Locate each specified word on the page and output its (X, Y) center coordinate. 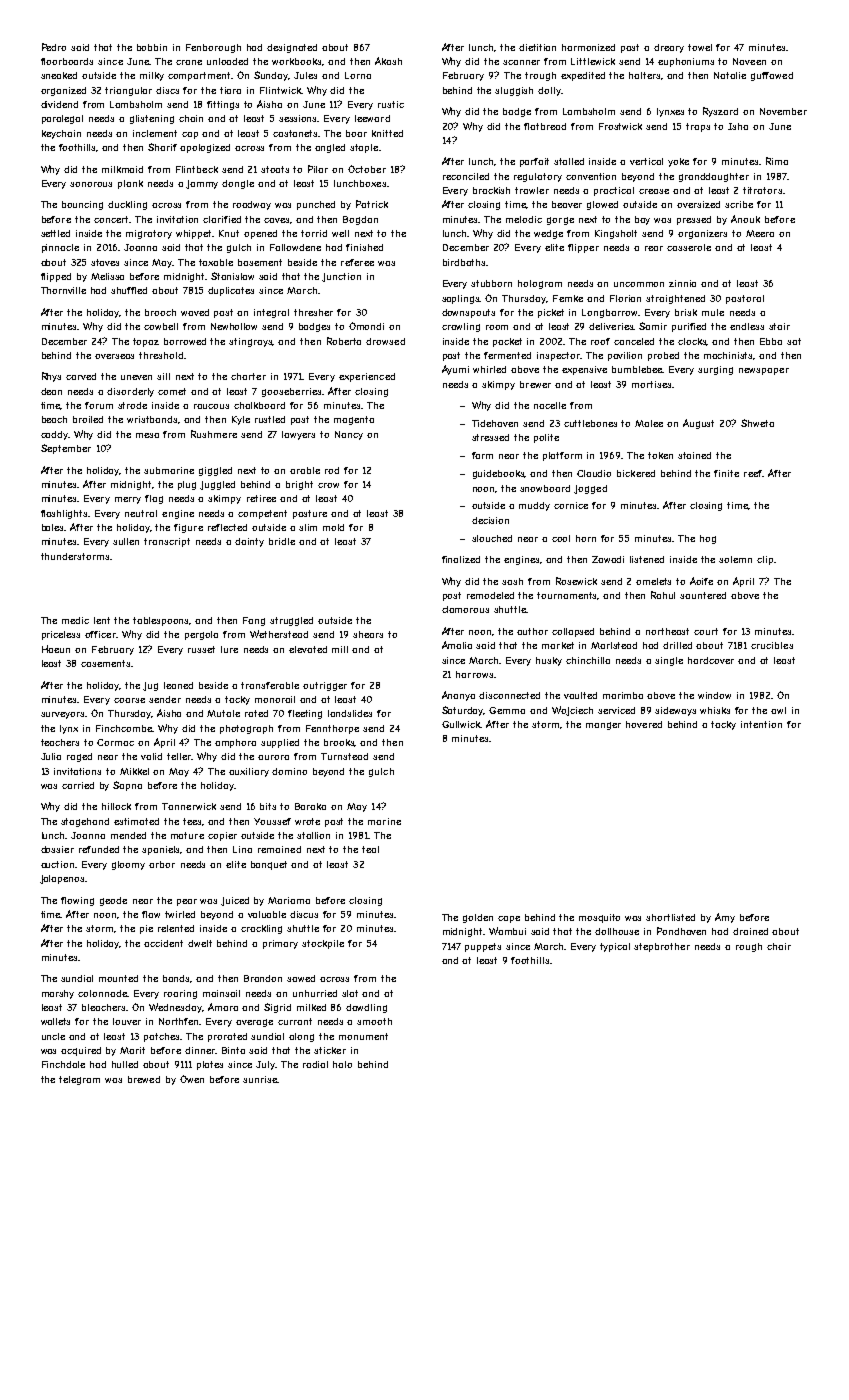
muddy (534, 506)
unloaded (227, 61)
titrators (762, 190)
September (66, 449)
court (706, 631)
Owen (192, 1079)
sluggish (514, 91)
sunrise (260, 1079)
